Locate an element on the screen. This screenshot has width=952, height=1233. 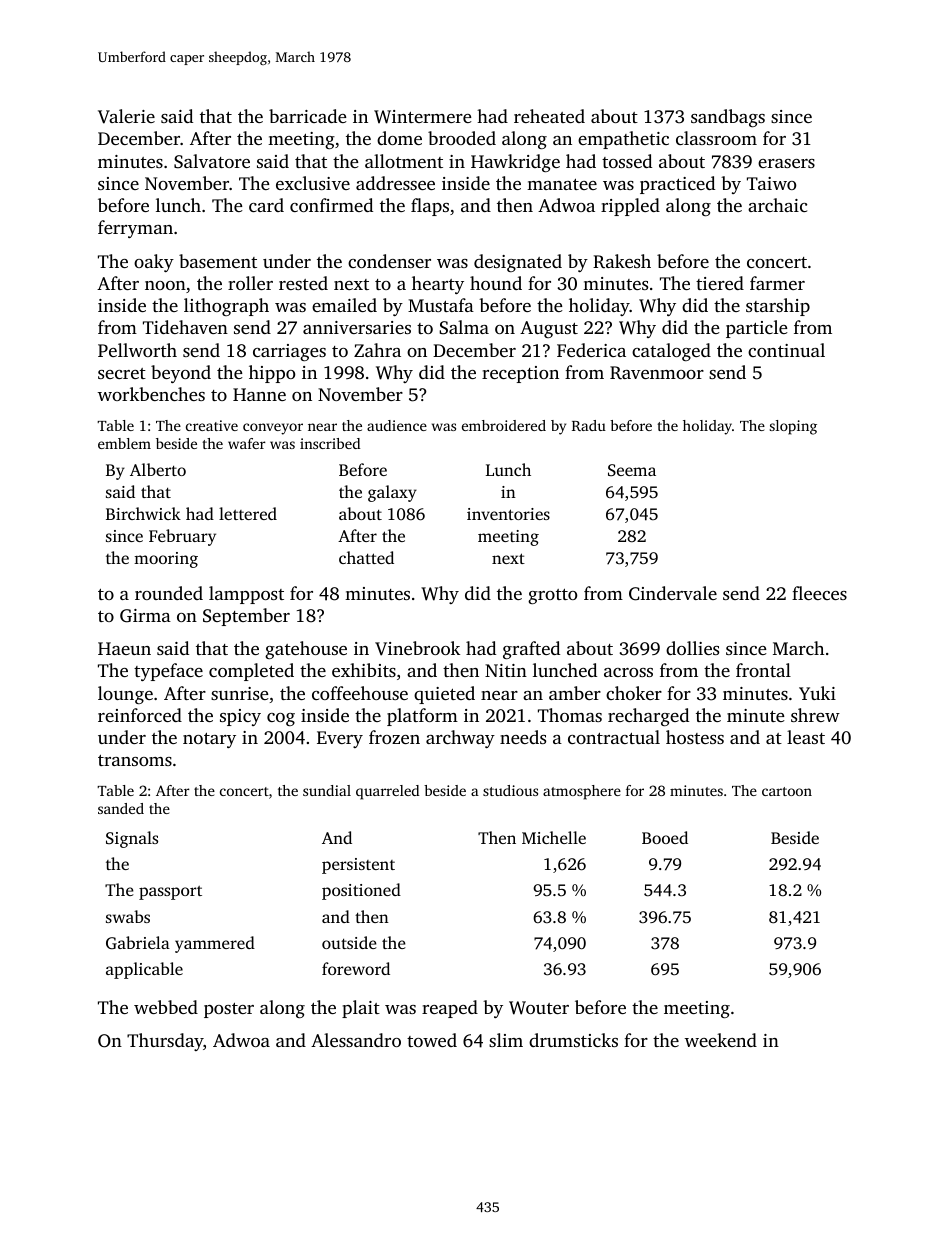
Thursday is located at coordinates (165, 1042).
